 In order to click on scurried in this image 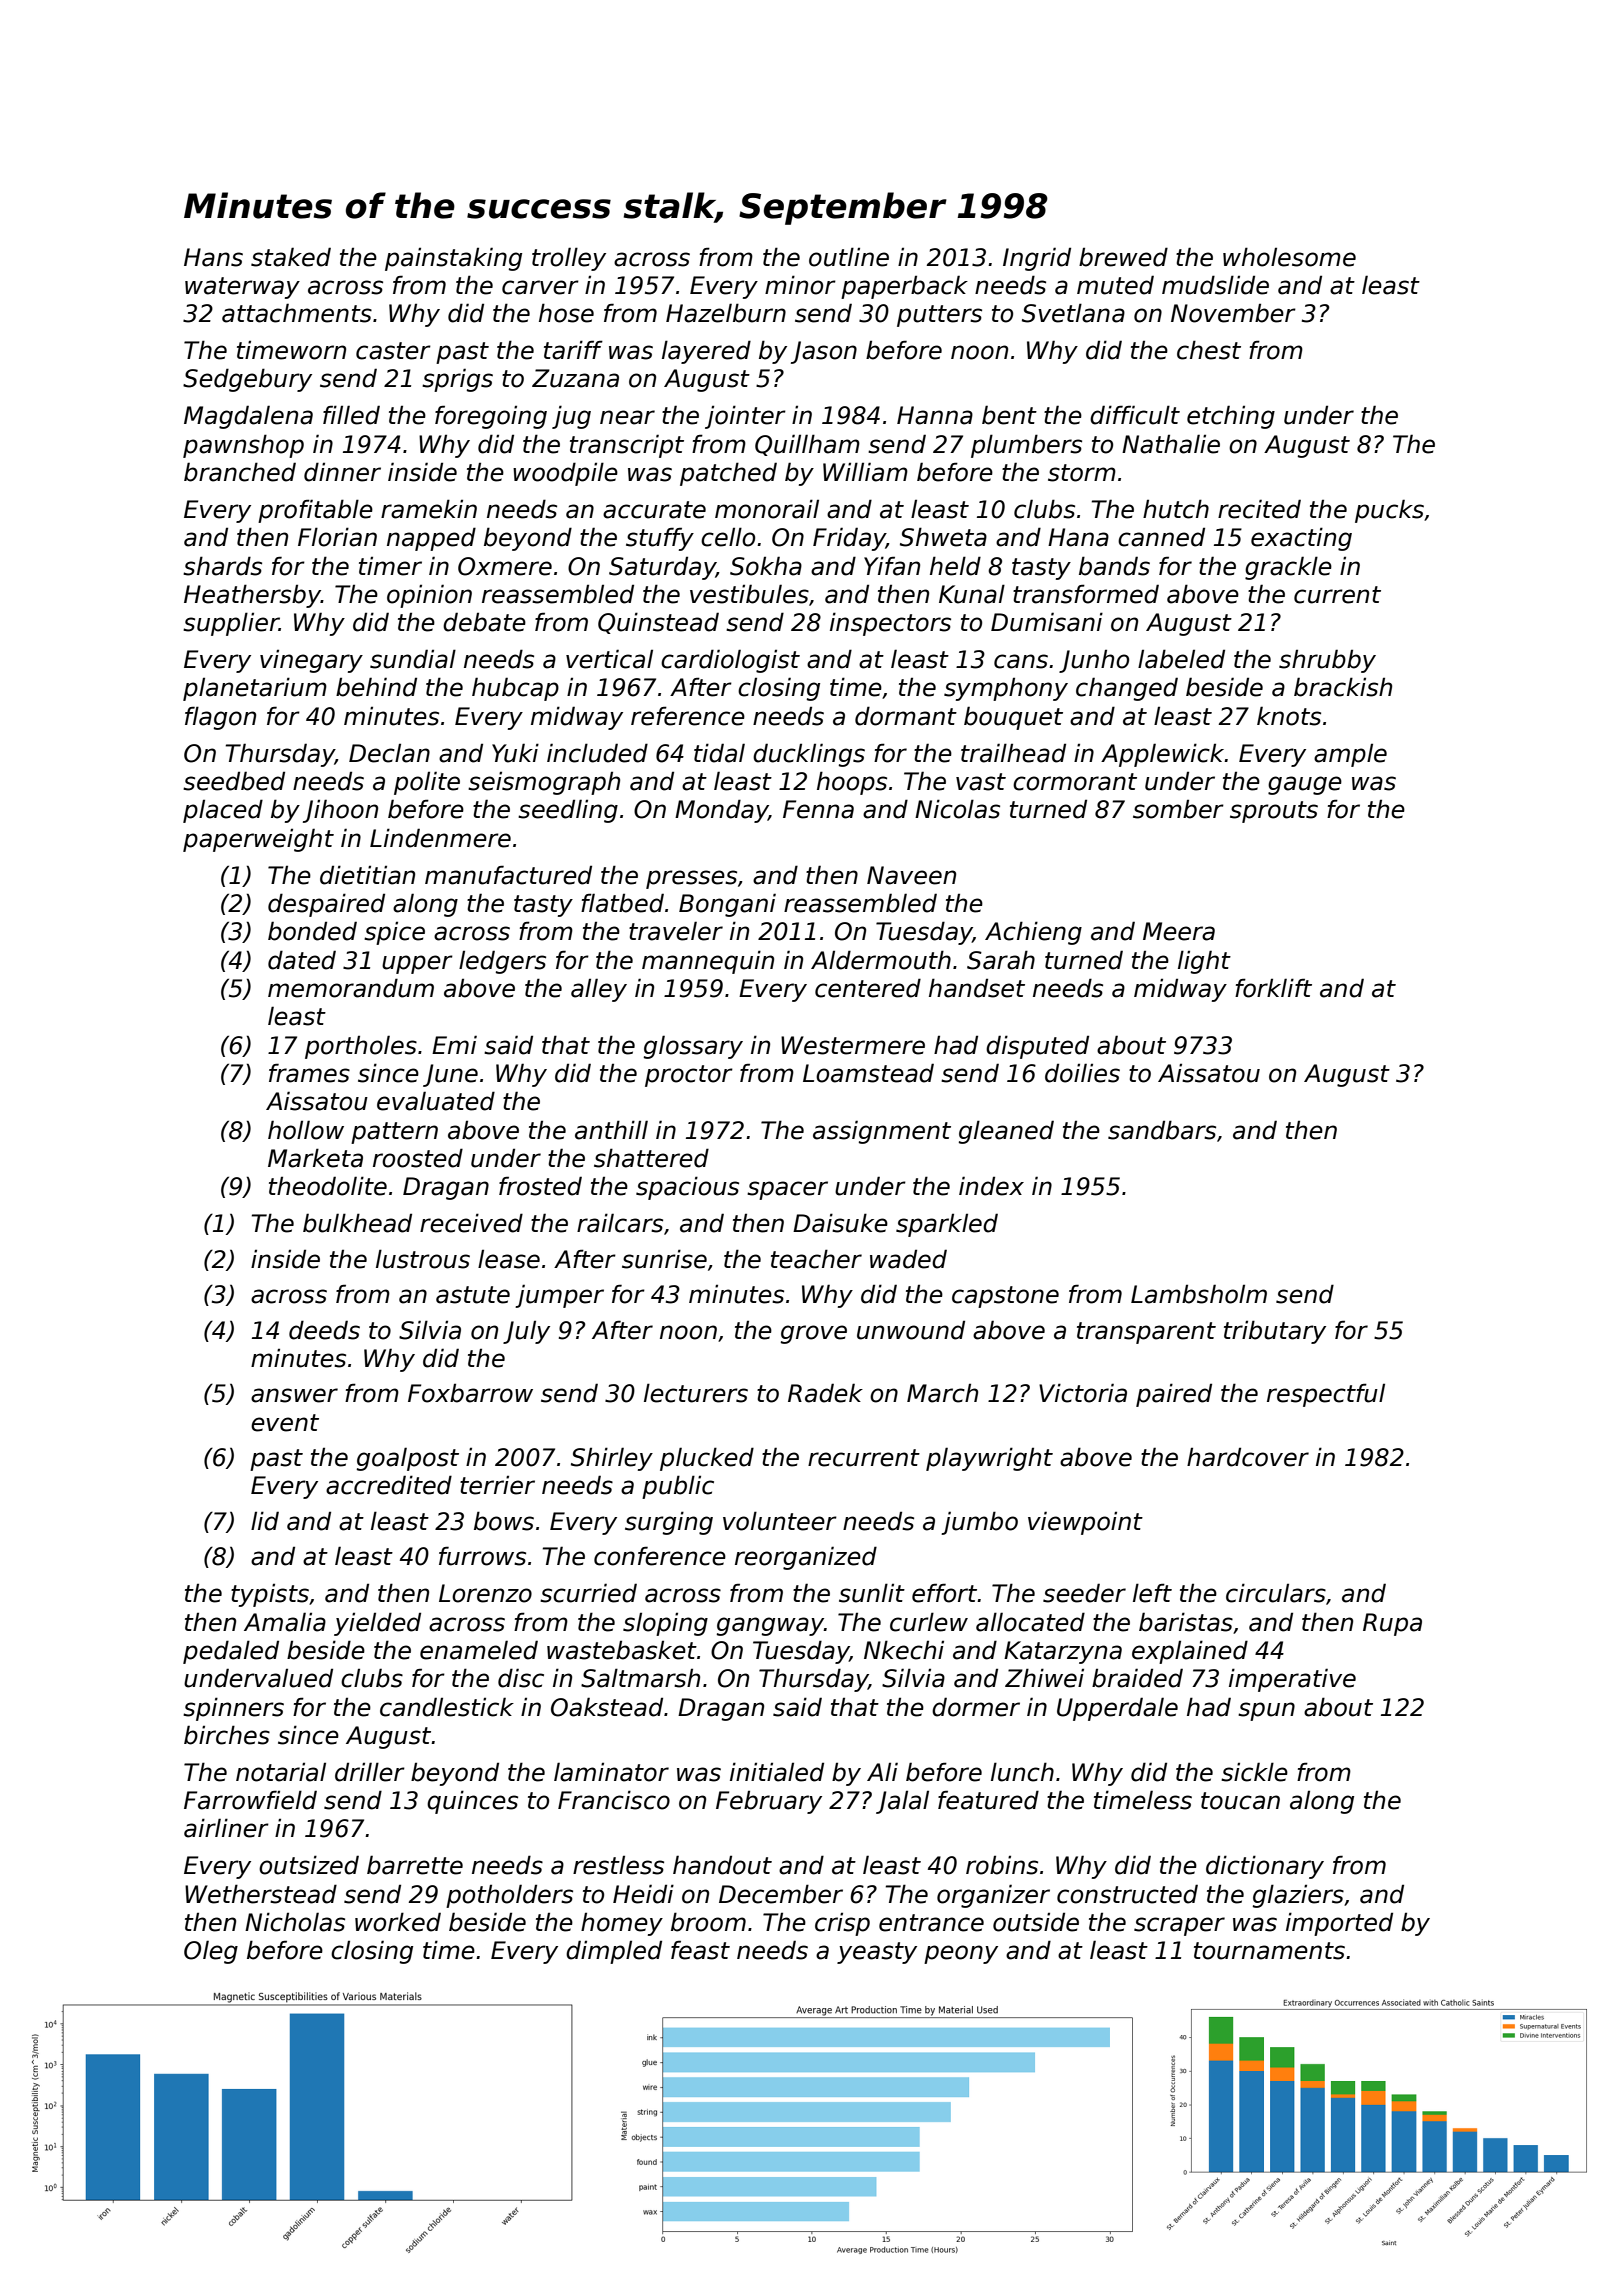, I will do `click(588, 1593)`.
